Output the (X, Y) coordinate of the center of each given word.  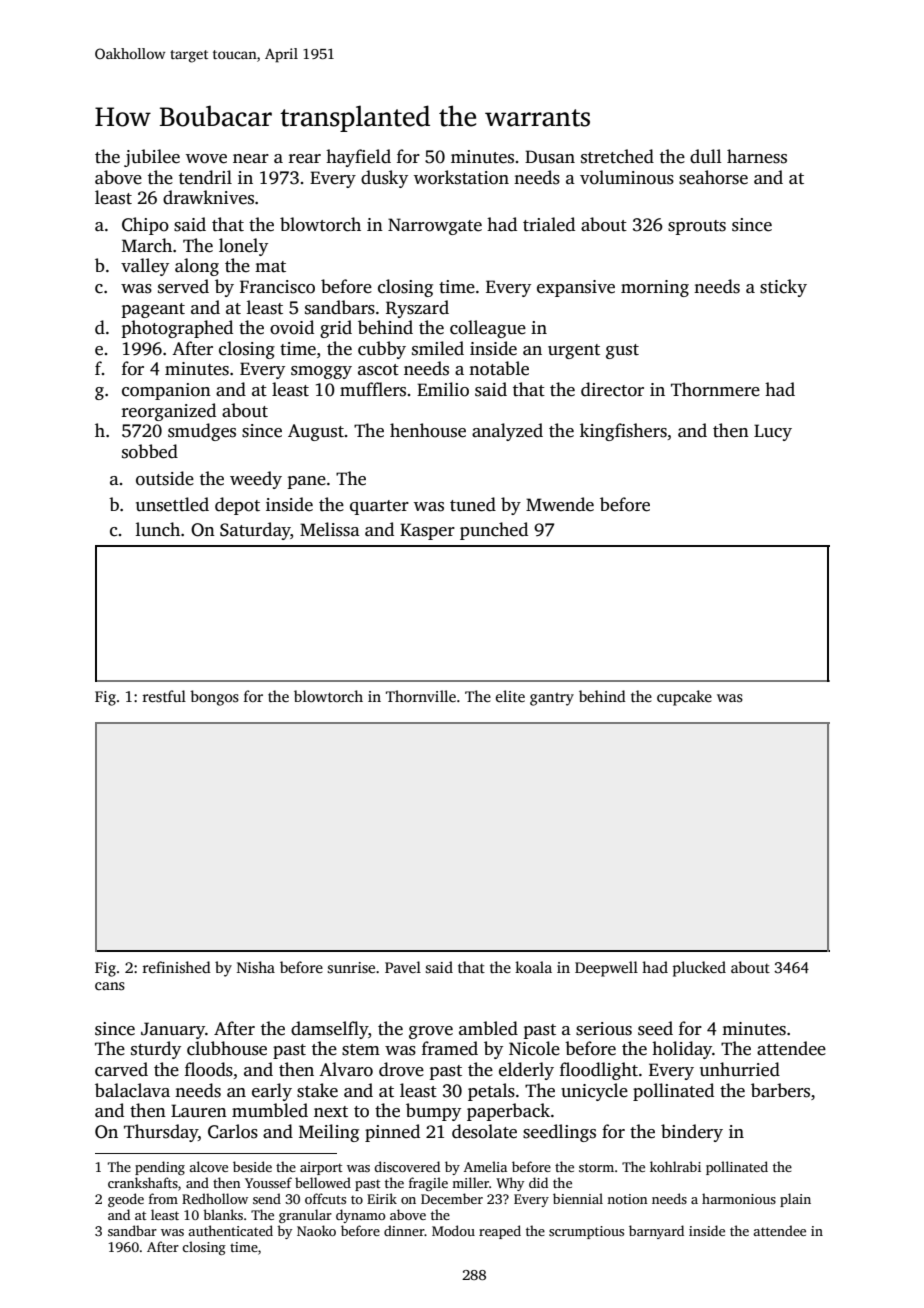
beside (252, 1166)
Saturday (255, 531)
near (251, 159)
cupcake (684, 698)
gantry (552, 699)
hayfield (358, 158)
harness (757, 156)
